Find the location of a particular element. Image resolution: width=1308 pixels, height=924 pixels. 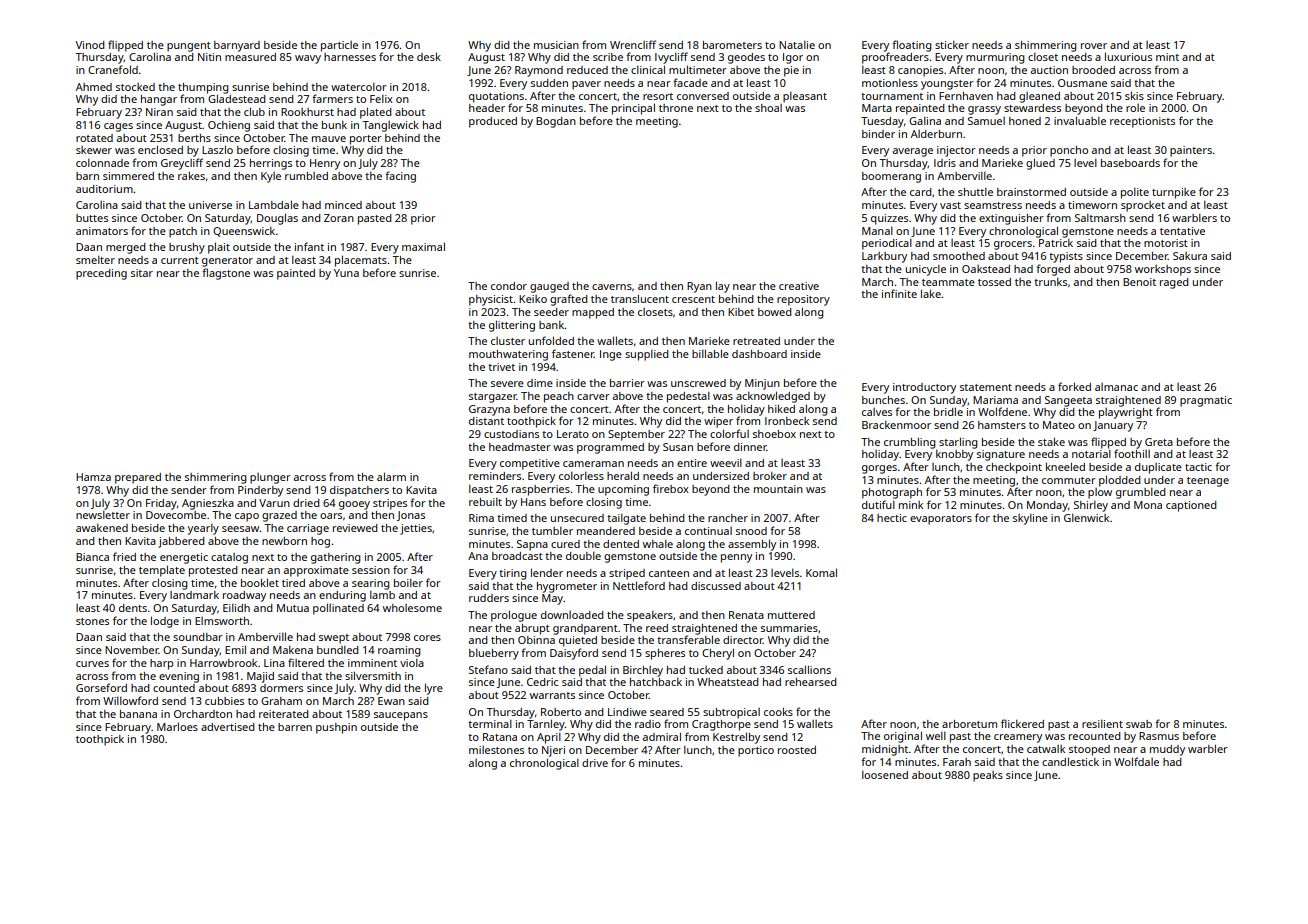

infinite is located at coordinates (899, 293).
